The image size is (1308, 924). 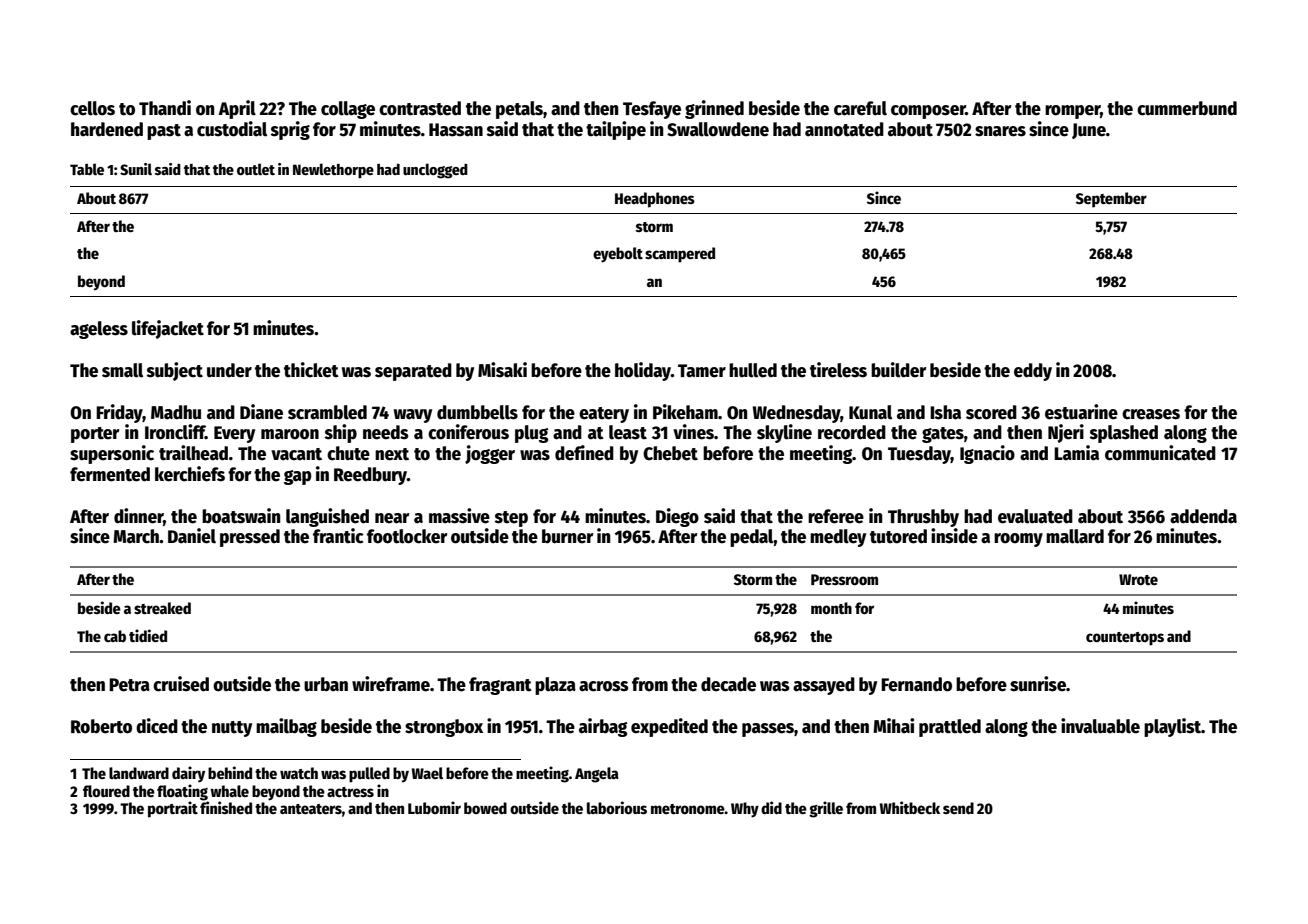 I want to click on annotated, so click(x=844, y=129).
